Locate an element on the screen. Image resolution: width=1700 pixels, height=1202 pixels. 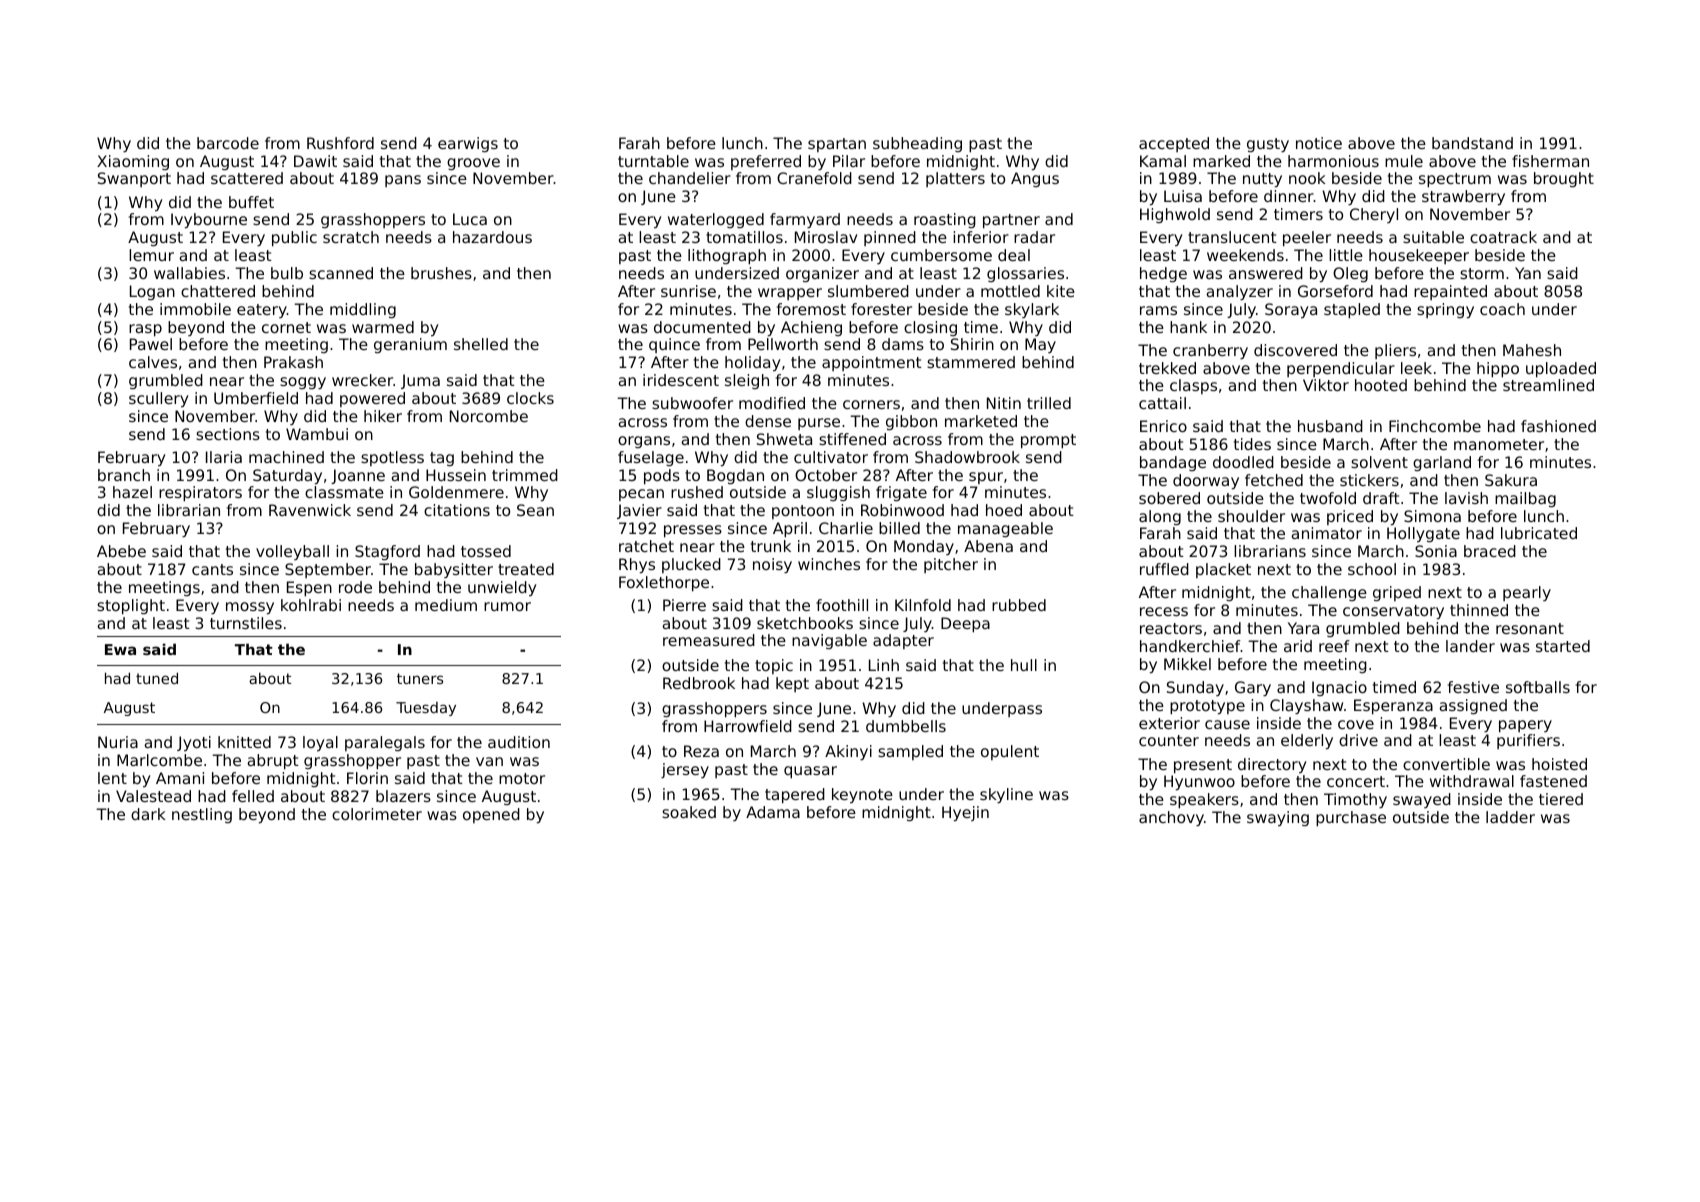
sampled is located at coordinates (910, 752).
